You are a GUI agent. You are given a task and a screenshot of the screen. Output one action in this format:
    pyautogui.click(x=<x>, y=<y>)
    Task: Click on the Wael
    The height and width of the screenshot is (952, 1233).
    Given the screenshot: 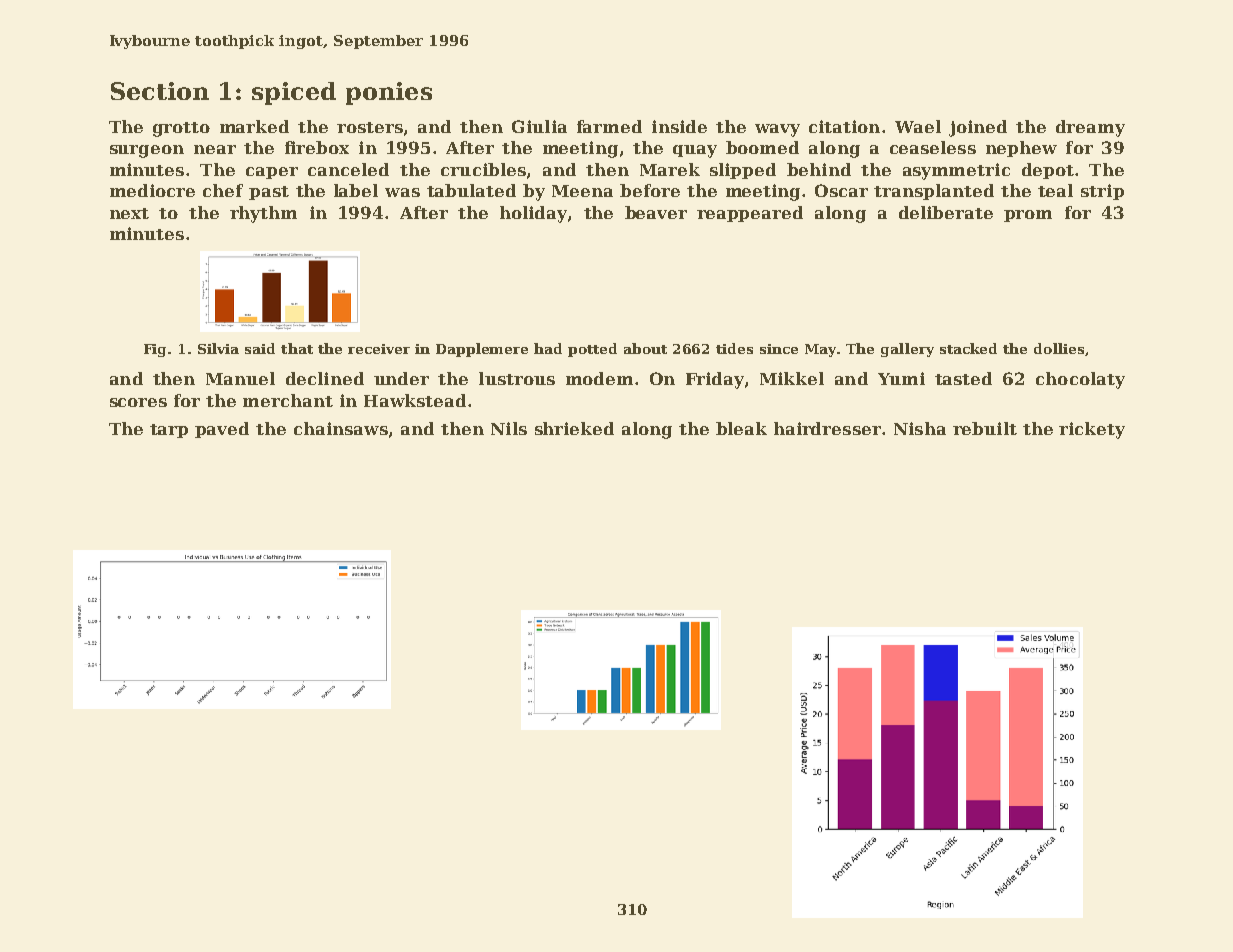 What is the action you would take?
    pyautogui.click(x=918, y=126)
